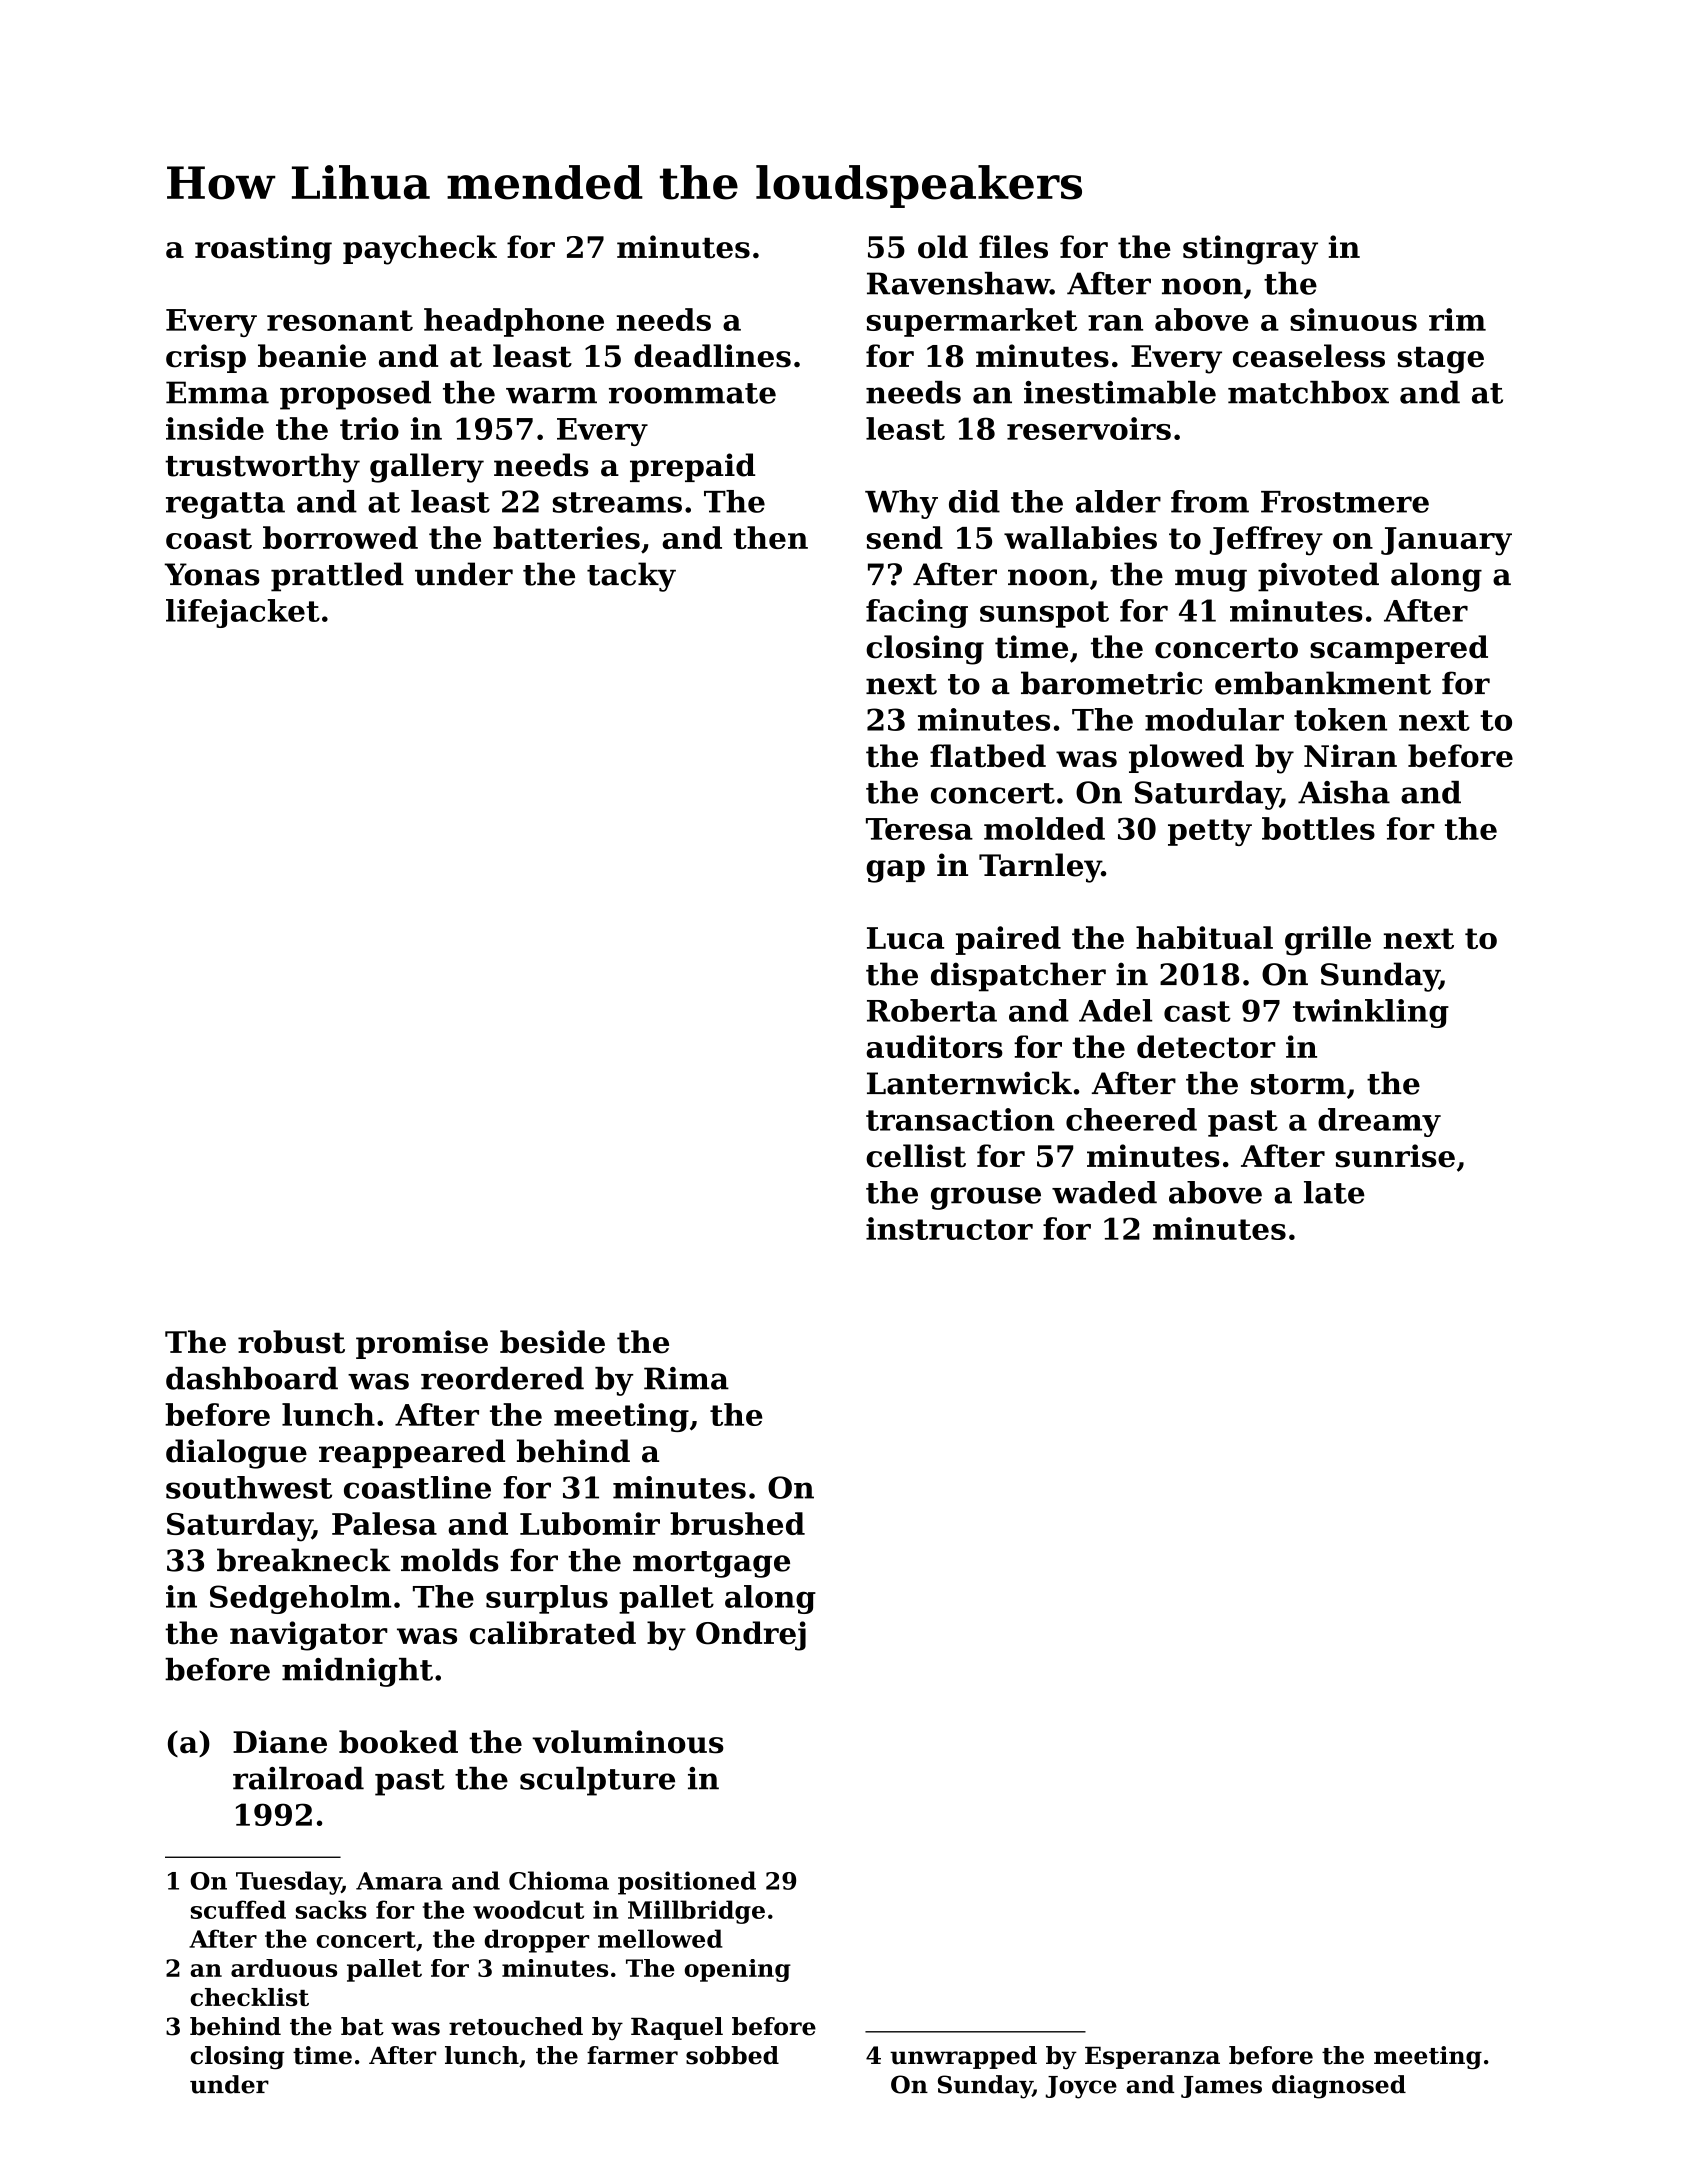 The height and width of the image is (2178, 1683). What do you see at coordinates (988, 756) in the image?
I see `flatbed` at bounding box center [988, 756].
